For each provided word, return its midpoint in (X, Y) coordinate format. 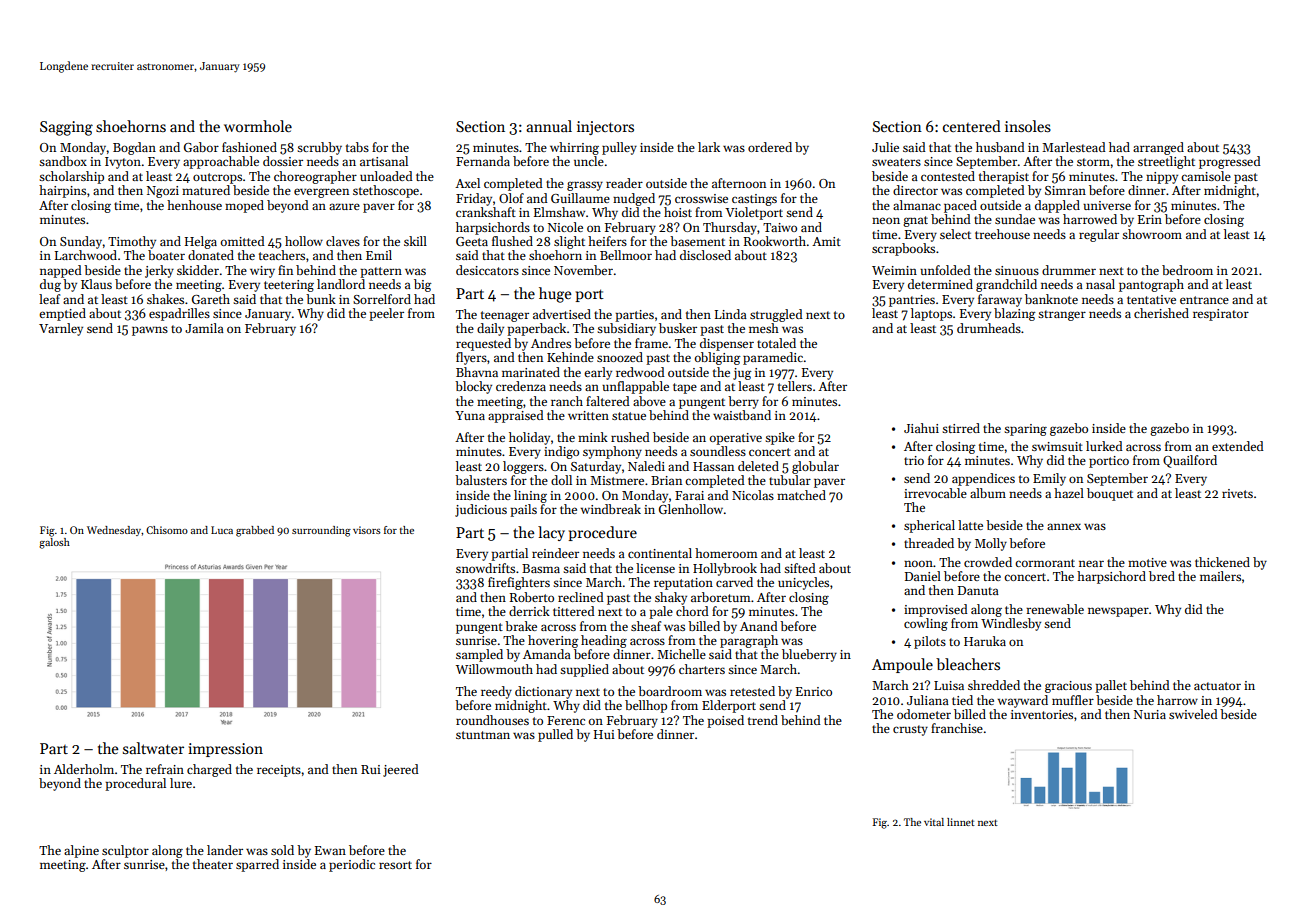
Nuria (1150, 714)
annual (549, 126)
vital (934, 822)
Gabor (201, 147)
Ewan (330, 850)
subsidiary (626, 329)
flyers (471, 358)
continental (660, 553)
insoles (1028, 126)
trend (763, 720)
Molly (991, 544)
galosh (54, 543)
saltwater (153, 748)
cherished (1161, 313)
